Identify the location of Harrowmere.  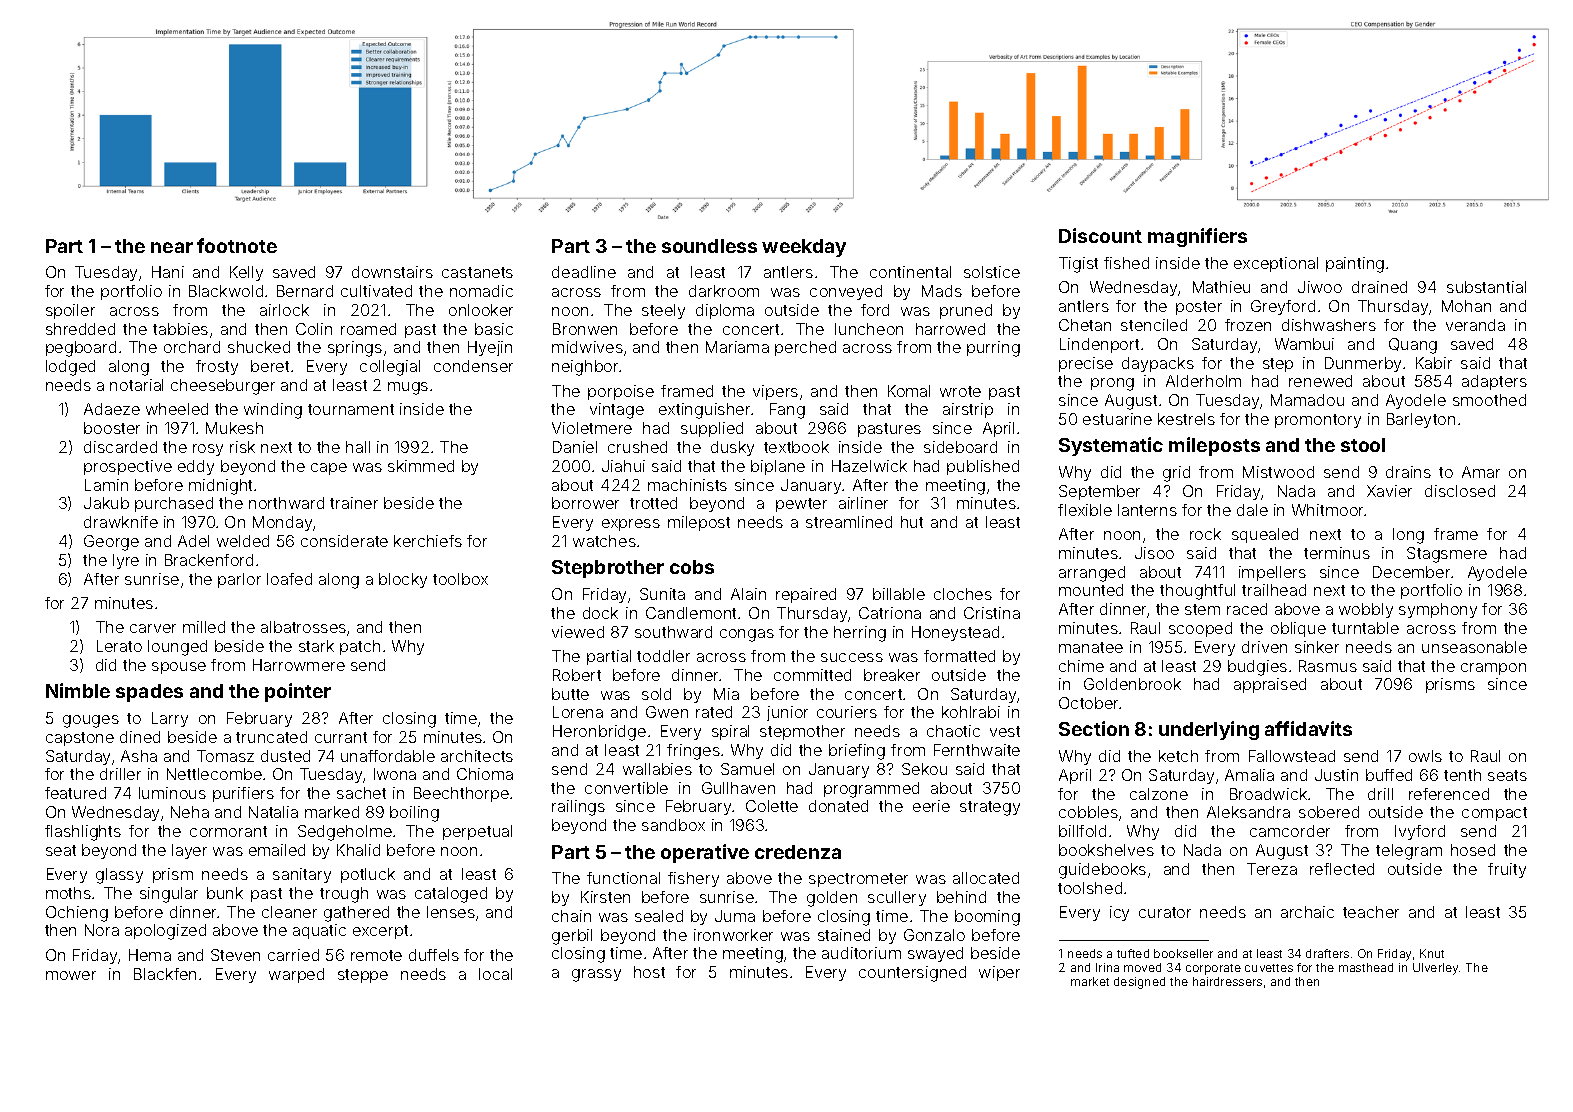
(299, 665).
